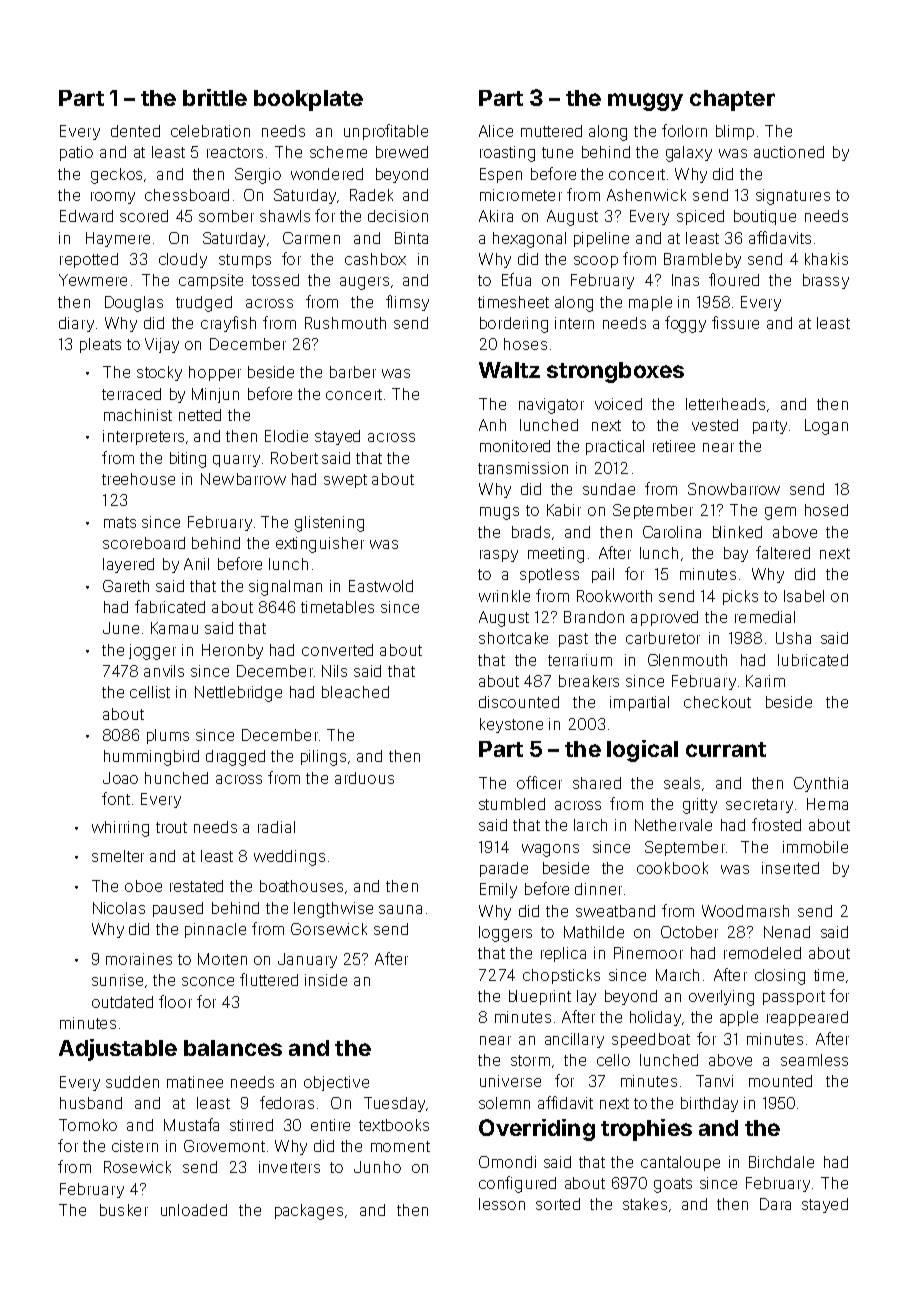 This screenshot has width=908, height=1316. Describe the element at coordinates (122, 1002) in the screenshot. I see `outdated` at that location.
